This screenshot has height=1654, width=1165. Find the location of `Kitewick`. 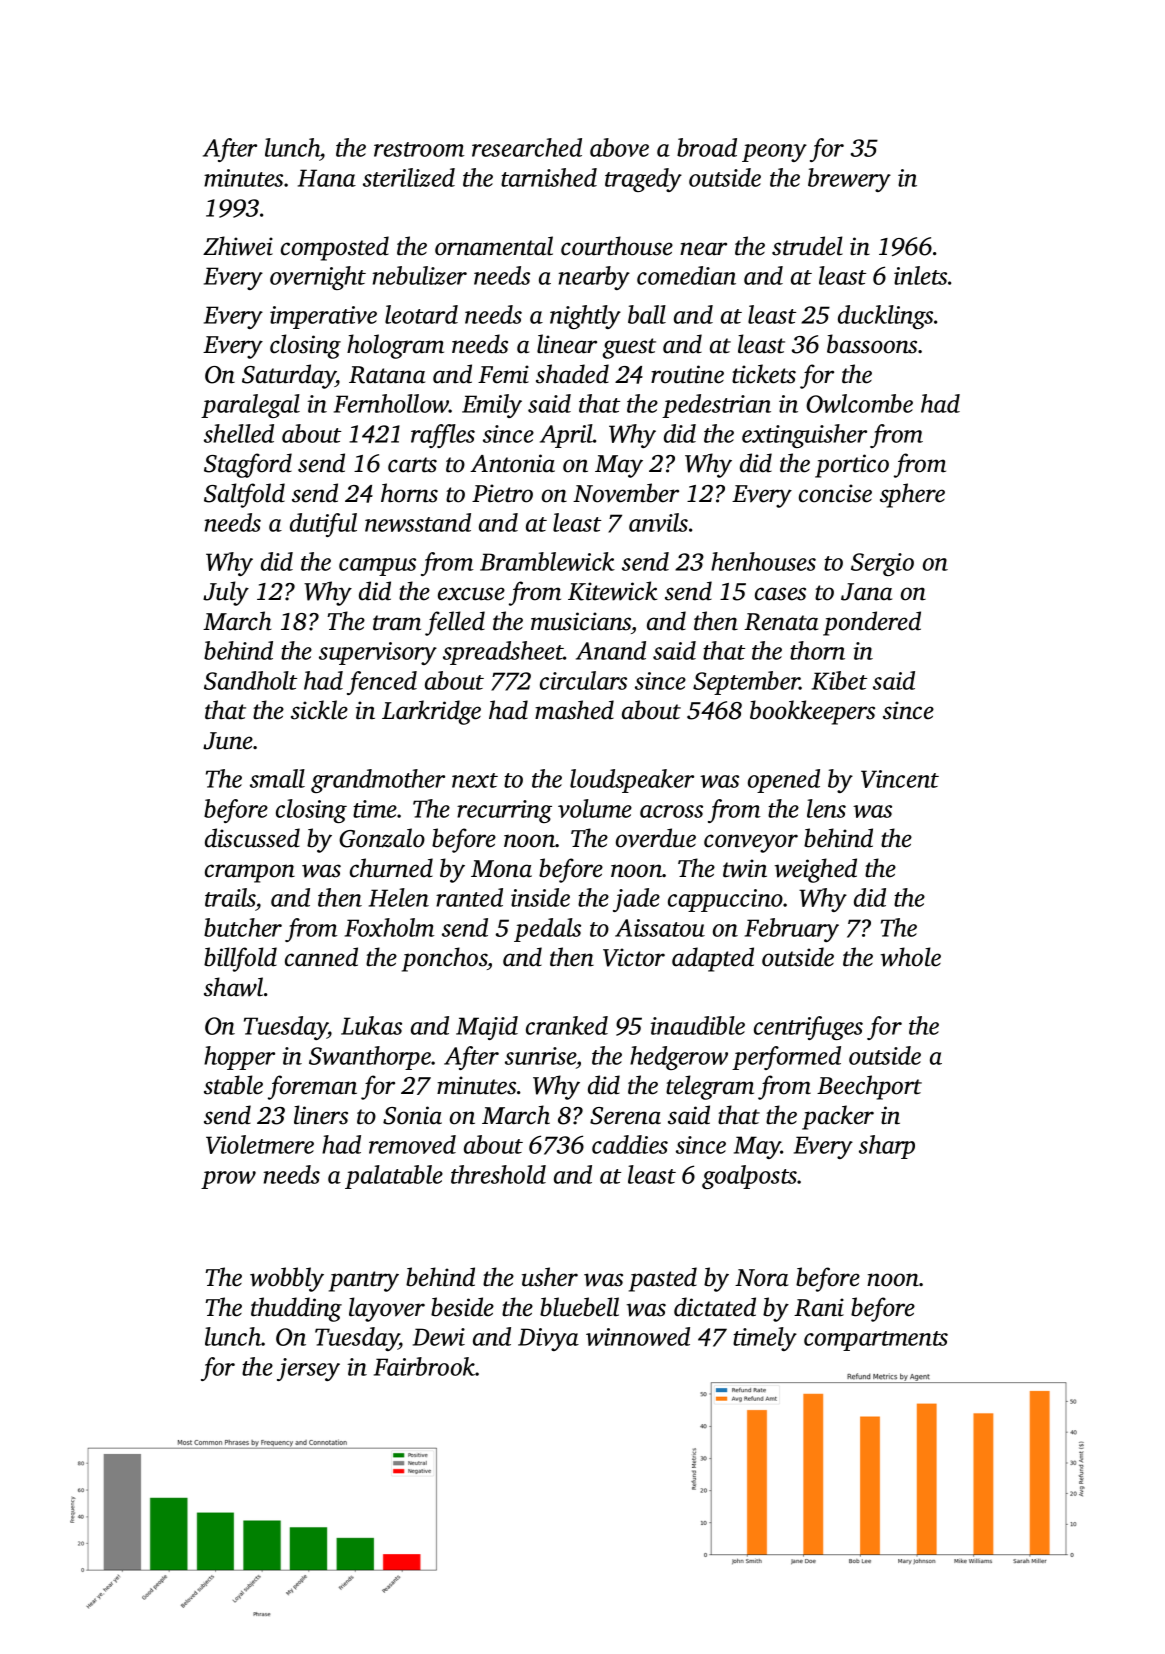

Kitewick is located at coordinates (612, 591).
